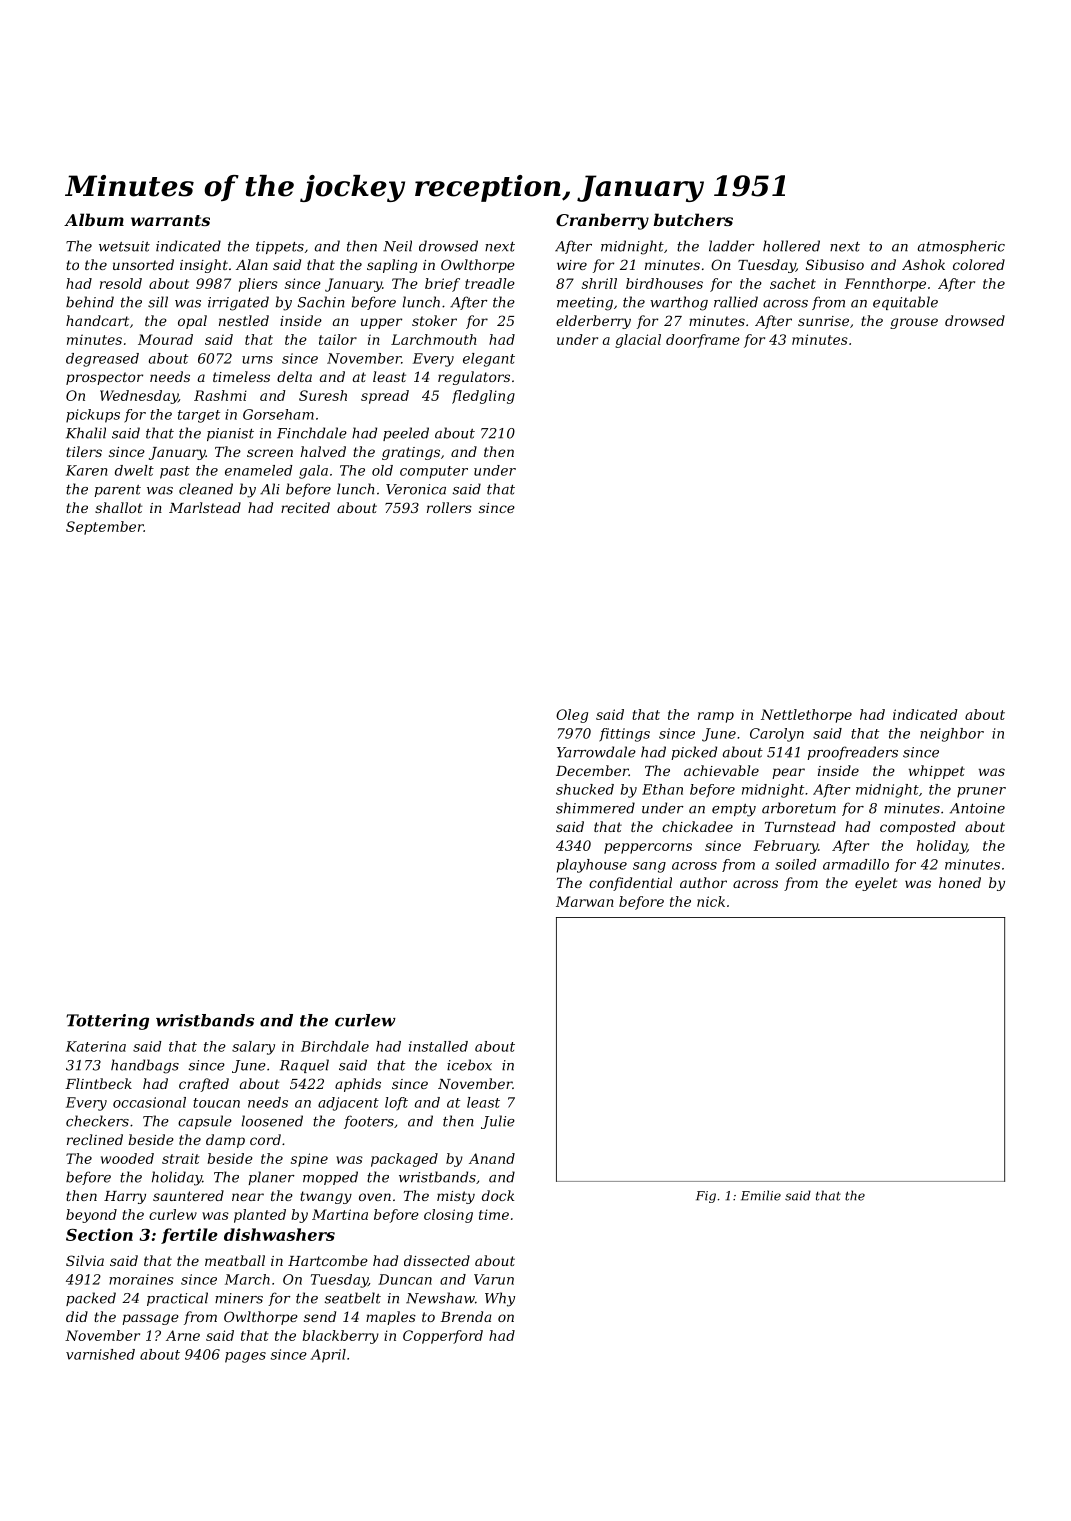 The image size is (1071, 1521). I want to click on elegant, so click(489, 360).
